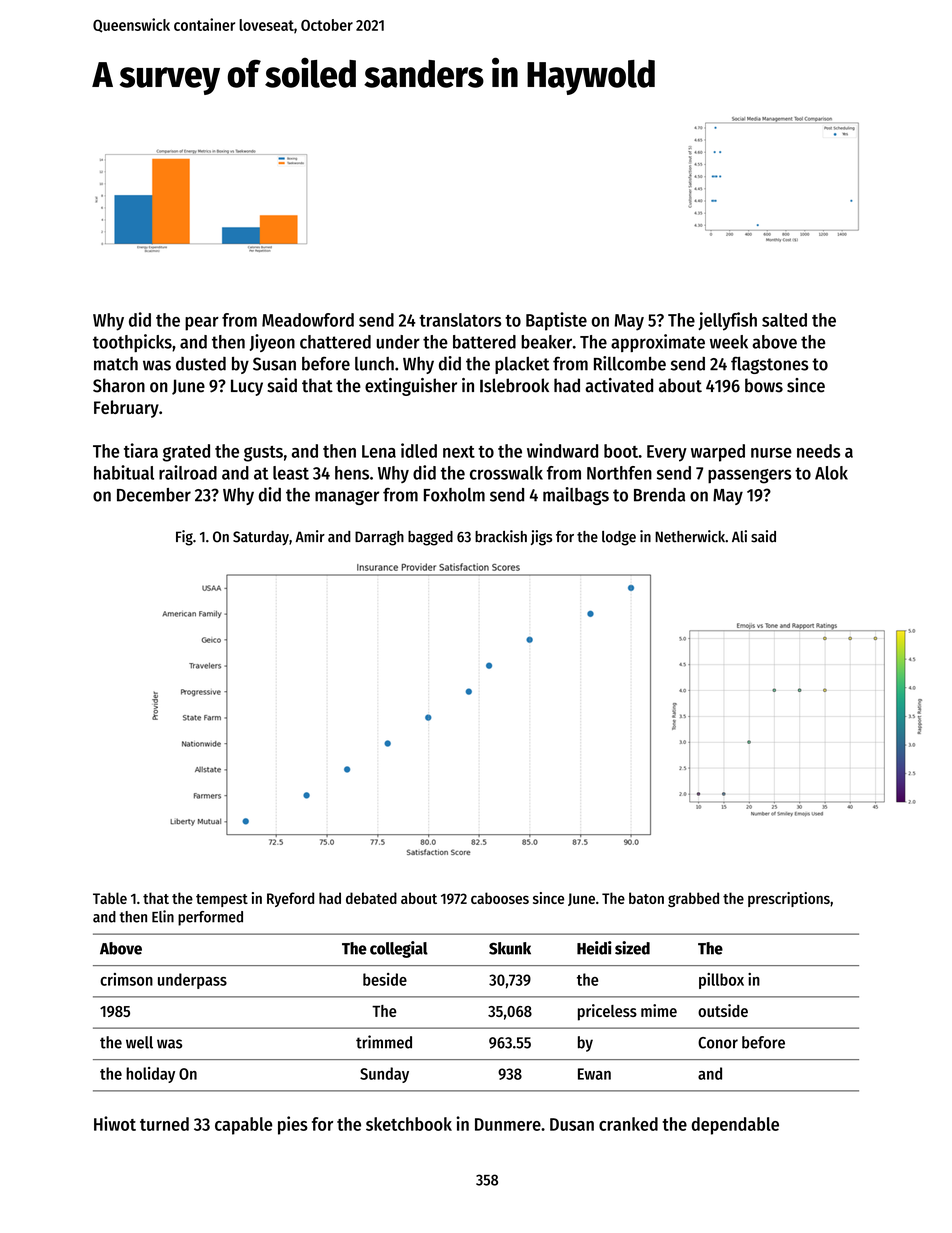 Image resolution: width=952 pixels, height=1233 pixels. Describe the element at coordinates (430, 538) in the page. I see `bagged` at that location.
